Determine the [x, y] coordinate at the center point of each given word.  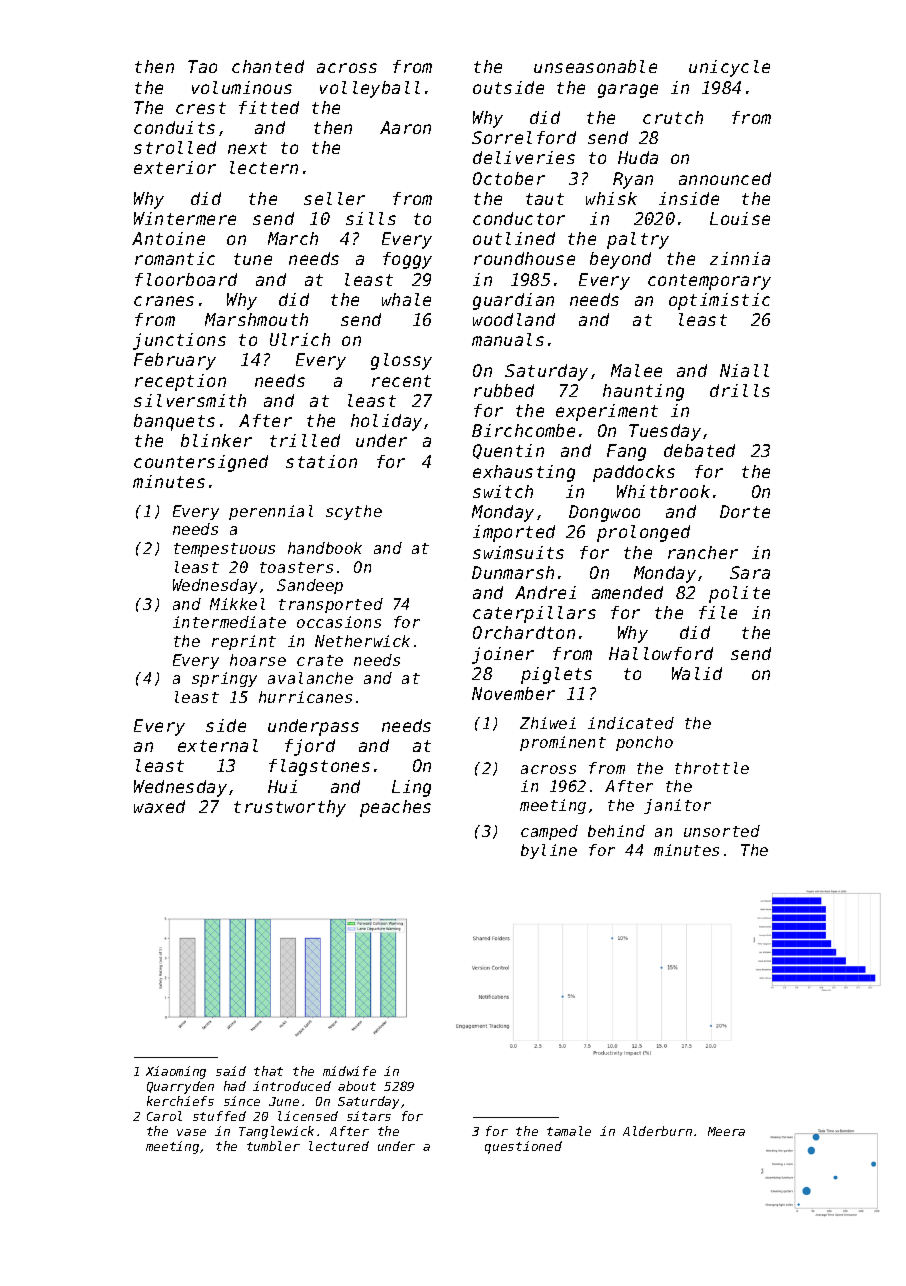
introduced [292, 1086]
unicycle [729, 68]
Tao [202, 66]
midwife [349, 1071]
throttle [712, 768]
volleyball [370, 89]
